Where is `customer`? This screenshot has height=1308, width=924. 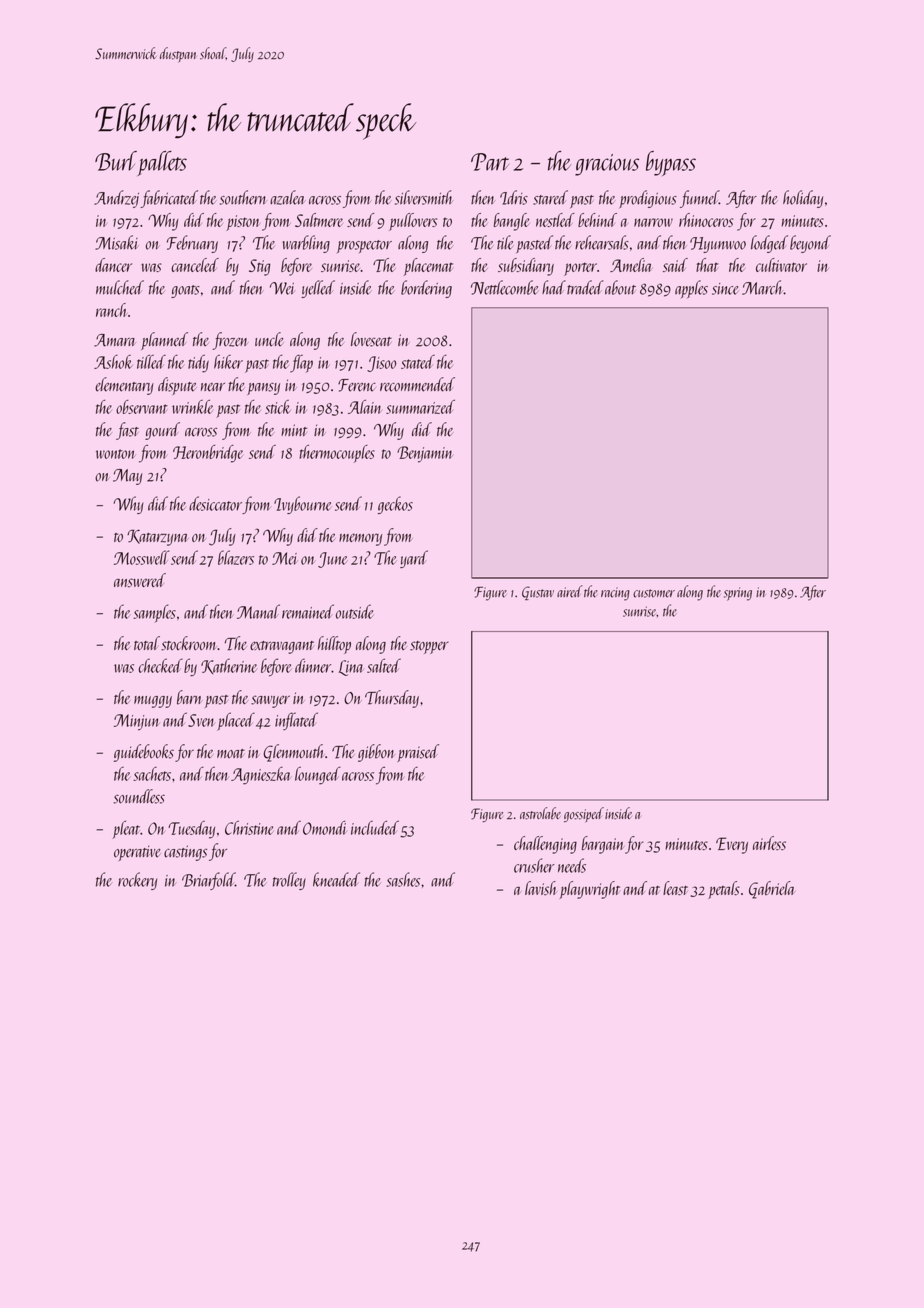
customer is located at coordinates (654, 593).
